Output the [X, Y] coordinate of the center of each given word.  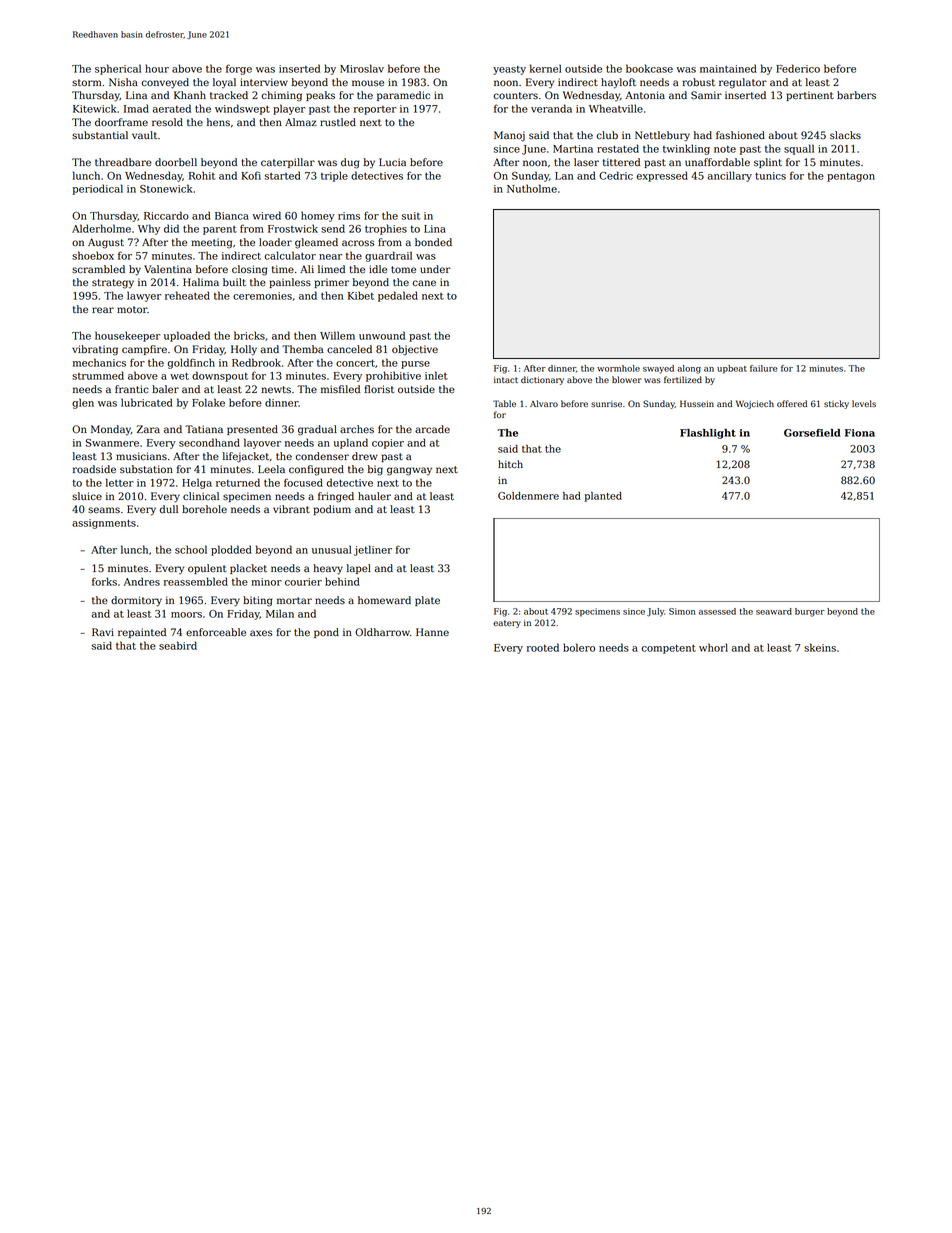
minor [266, 582]
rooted [543, 647]
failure [764, 368]
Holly [244, 350]
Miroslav [362, 68]
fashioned [740, 135]
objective [415, 350]
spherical [118, 69]
